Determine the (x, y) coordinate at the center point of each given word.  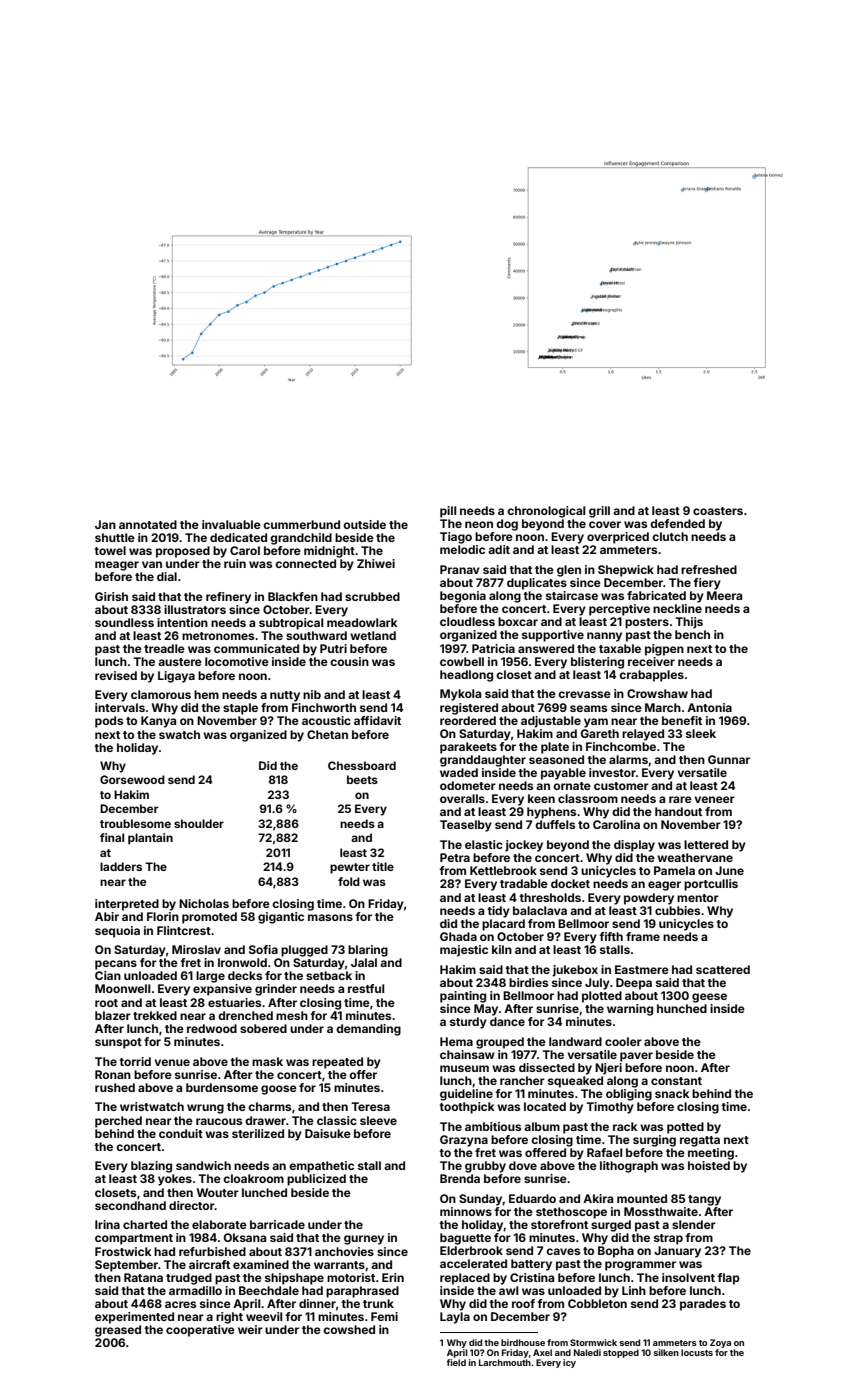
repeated (337, 1063)
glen (569, 571)
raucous (219, 1121)
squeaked (575, 1082)
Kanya (158, 722)
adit (499, 549)
